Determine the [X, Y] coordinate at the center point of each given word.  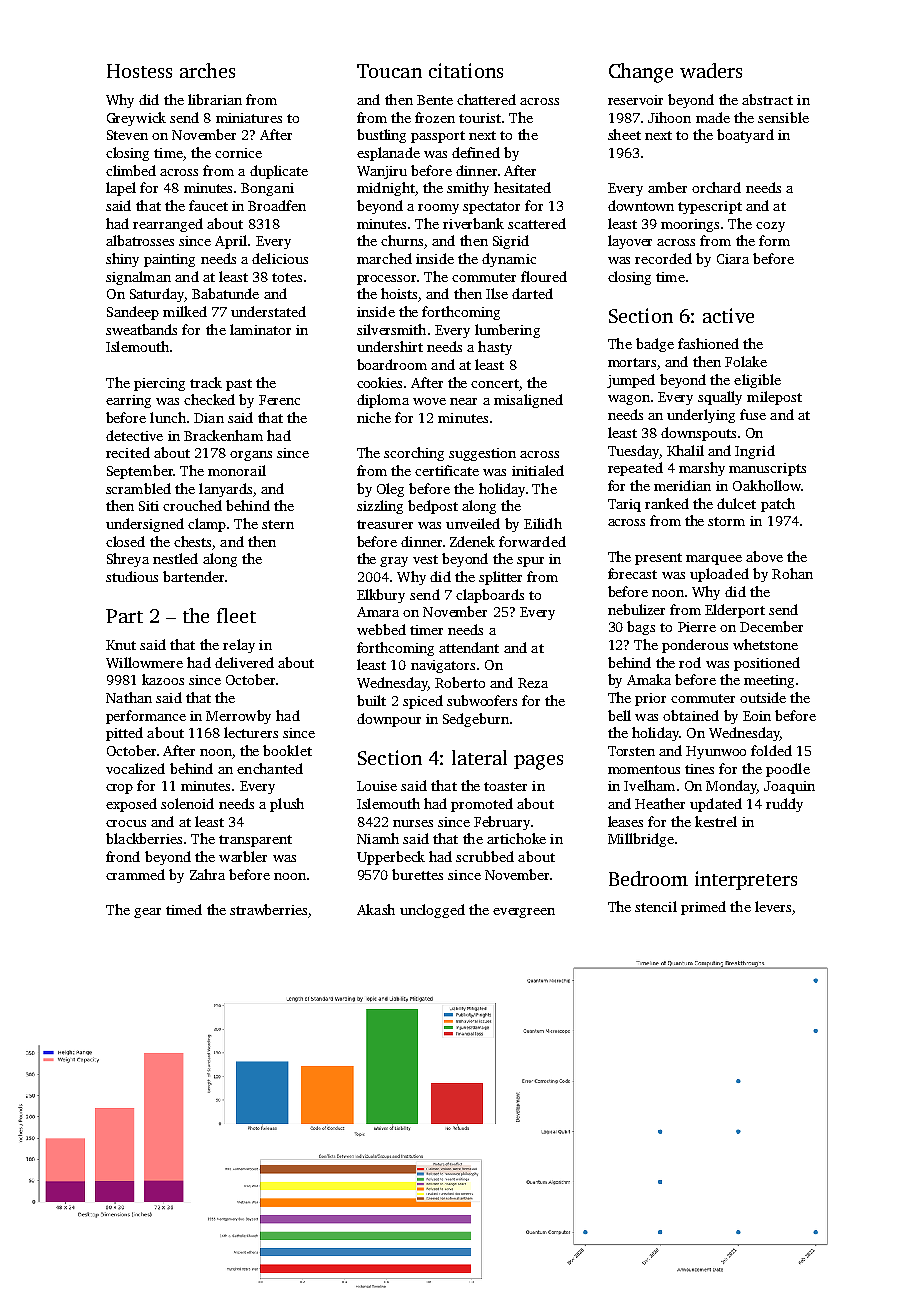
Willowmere [144, 662]
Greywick [136, 119]
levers [773, 906]
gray [394, 562]
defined [476, 152]
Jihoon [669, 117]
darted [532, 293]
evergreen [524, 913]
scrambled [138, 488]
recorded [663, 258]
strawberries [268, 909]
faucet [208, 205]
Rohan [792, 573]
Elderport [735, 611]
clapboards [490, 596]
